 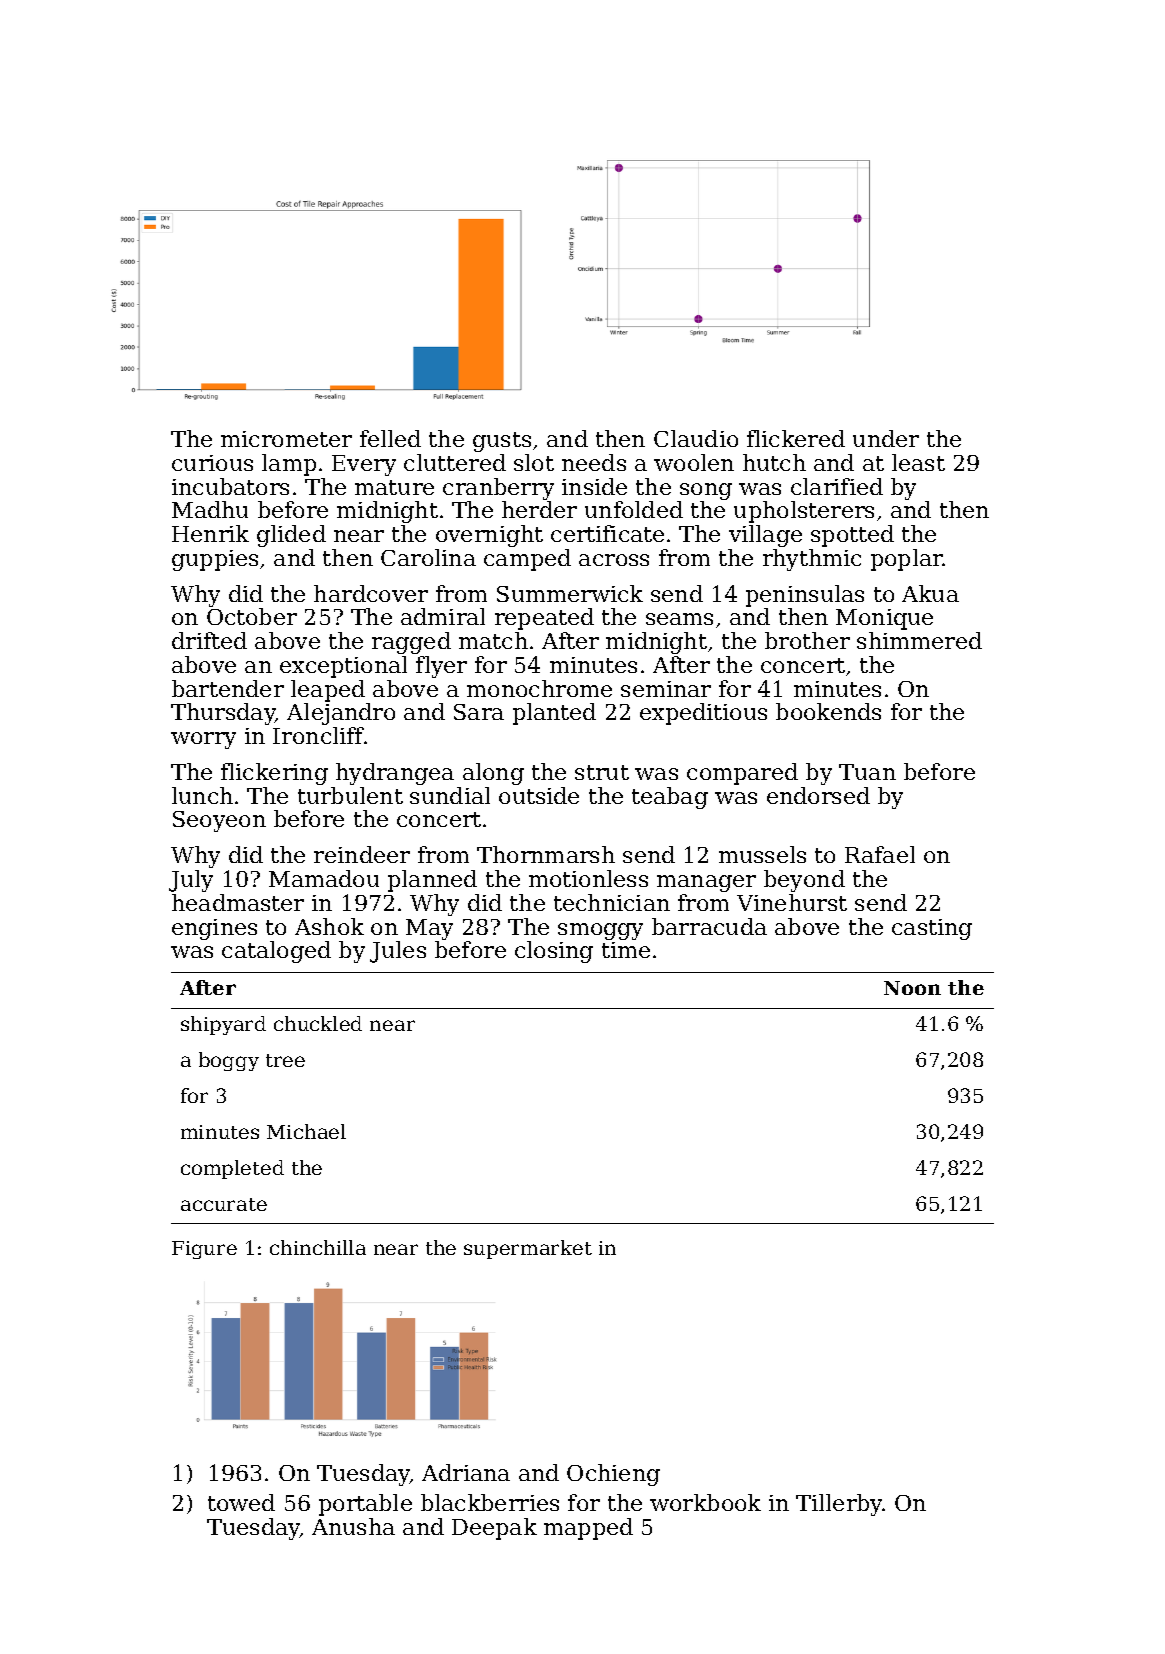 What do you see at coordinates (528, 1249) in the document?
I see `supermarket` at bounding box center [528, 1249].
